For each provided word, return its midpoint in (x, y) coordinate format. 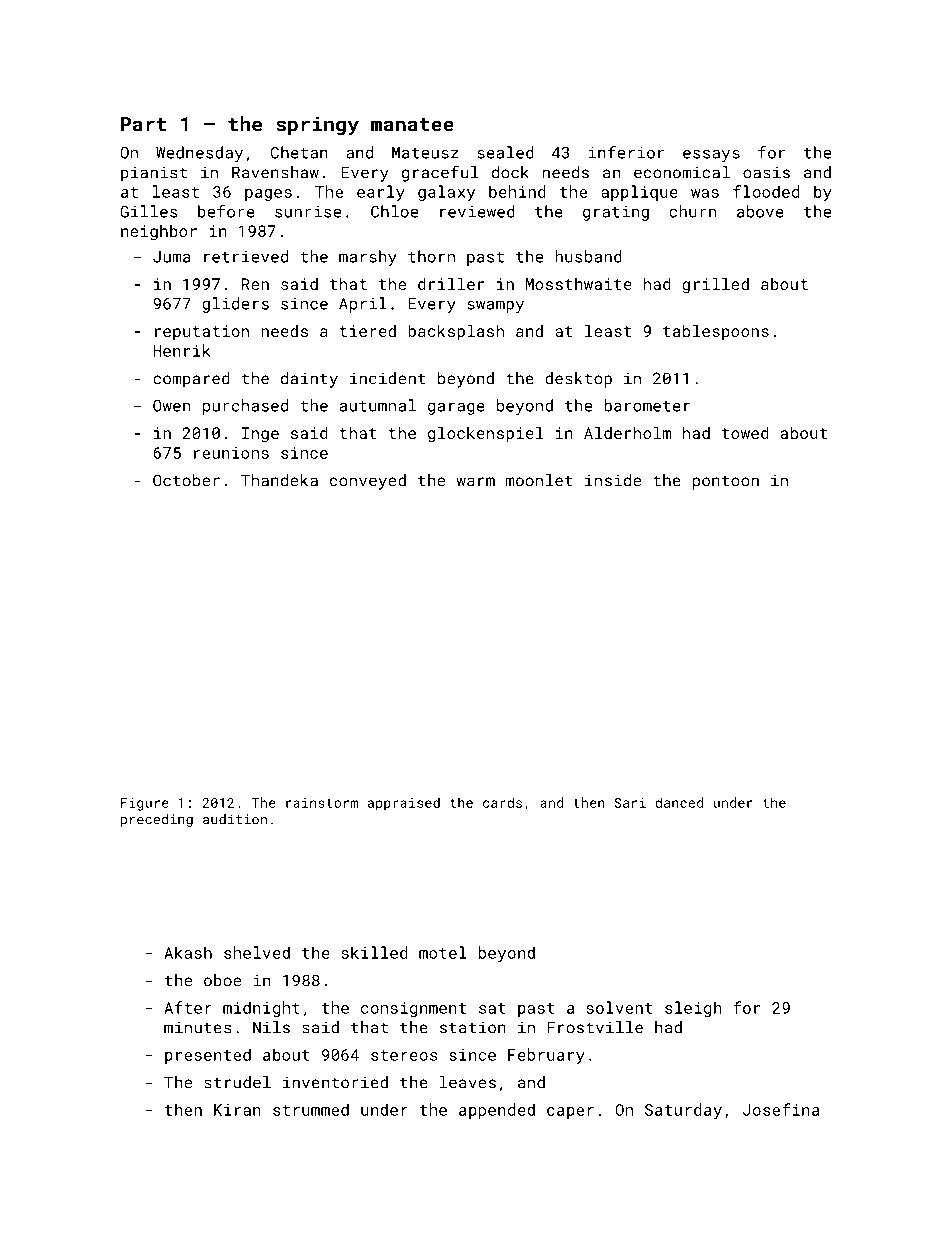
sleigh (693, 1009)
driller (451, 283)
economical (682, 172)
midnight (261, 1009)
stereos (404, 1055)
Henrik (181, 350)
